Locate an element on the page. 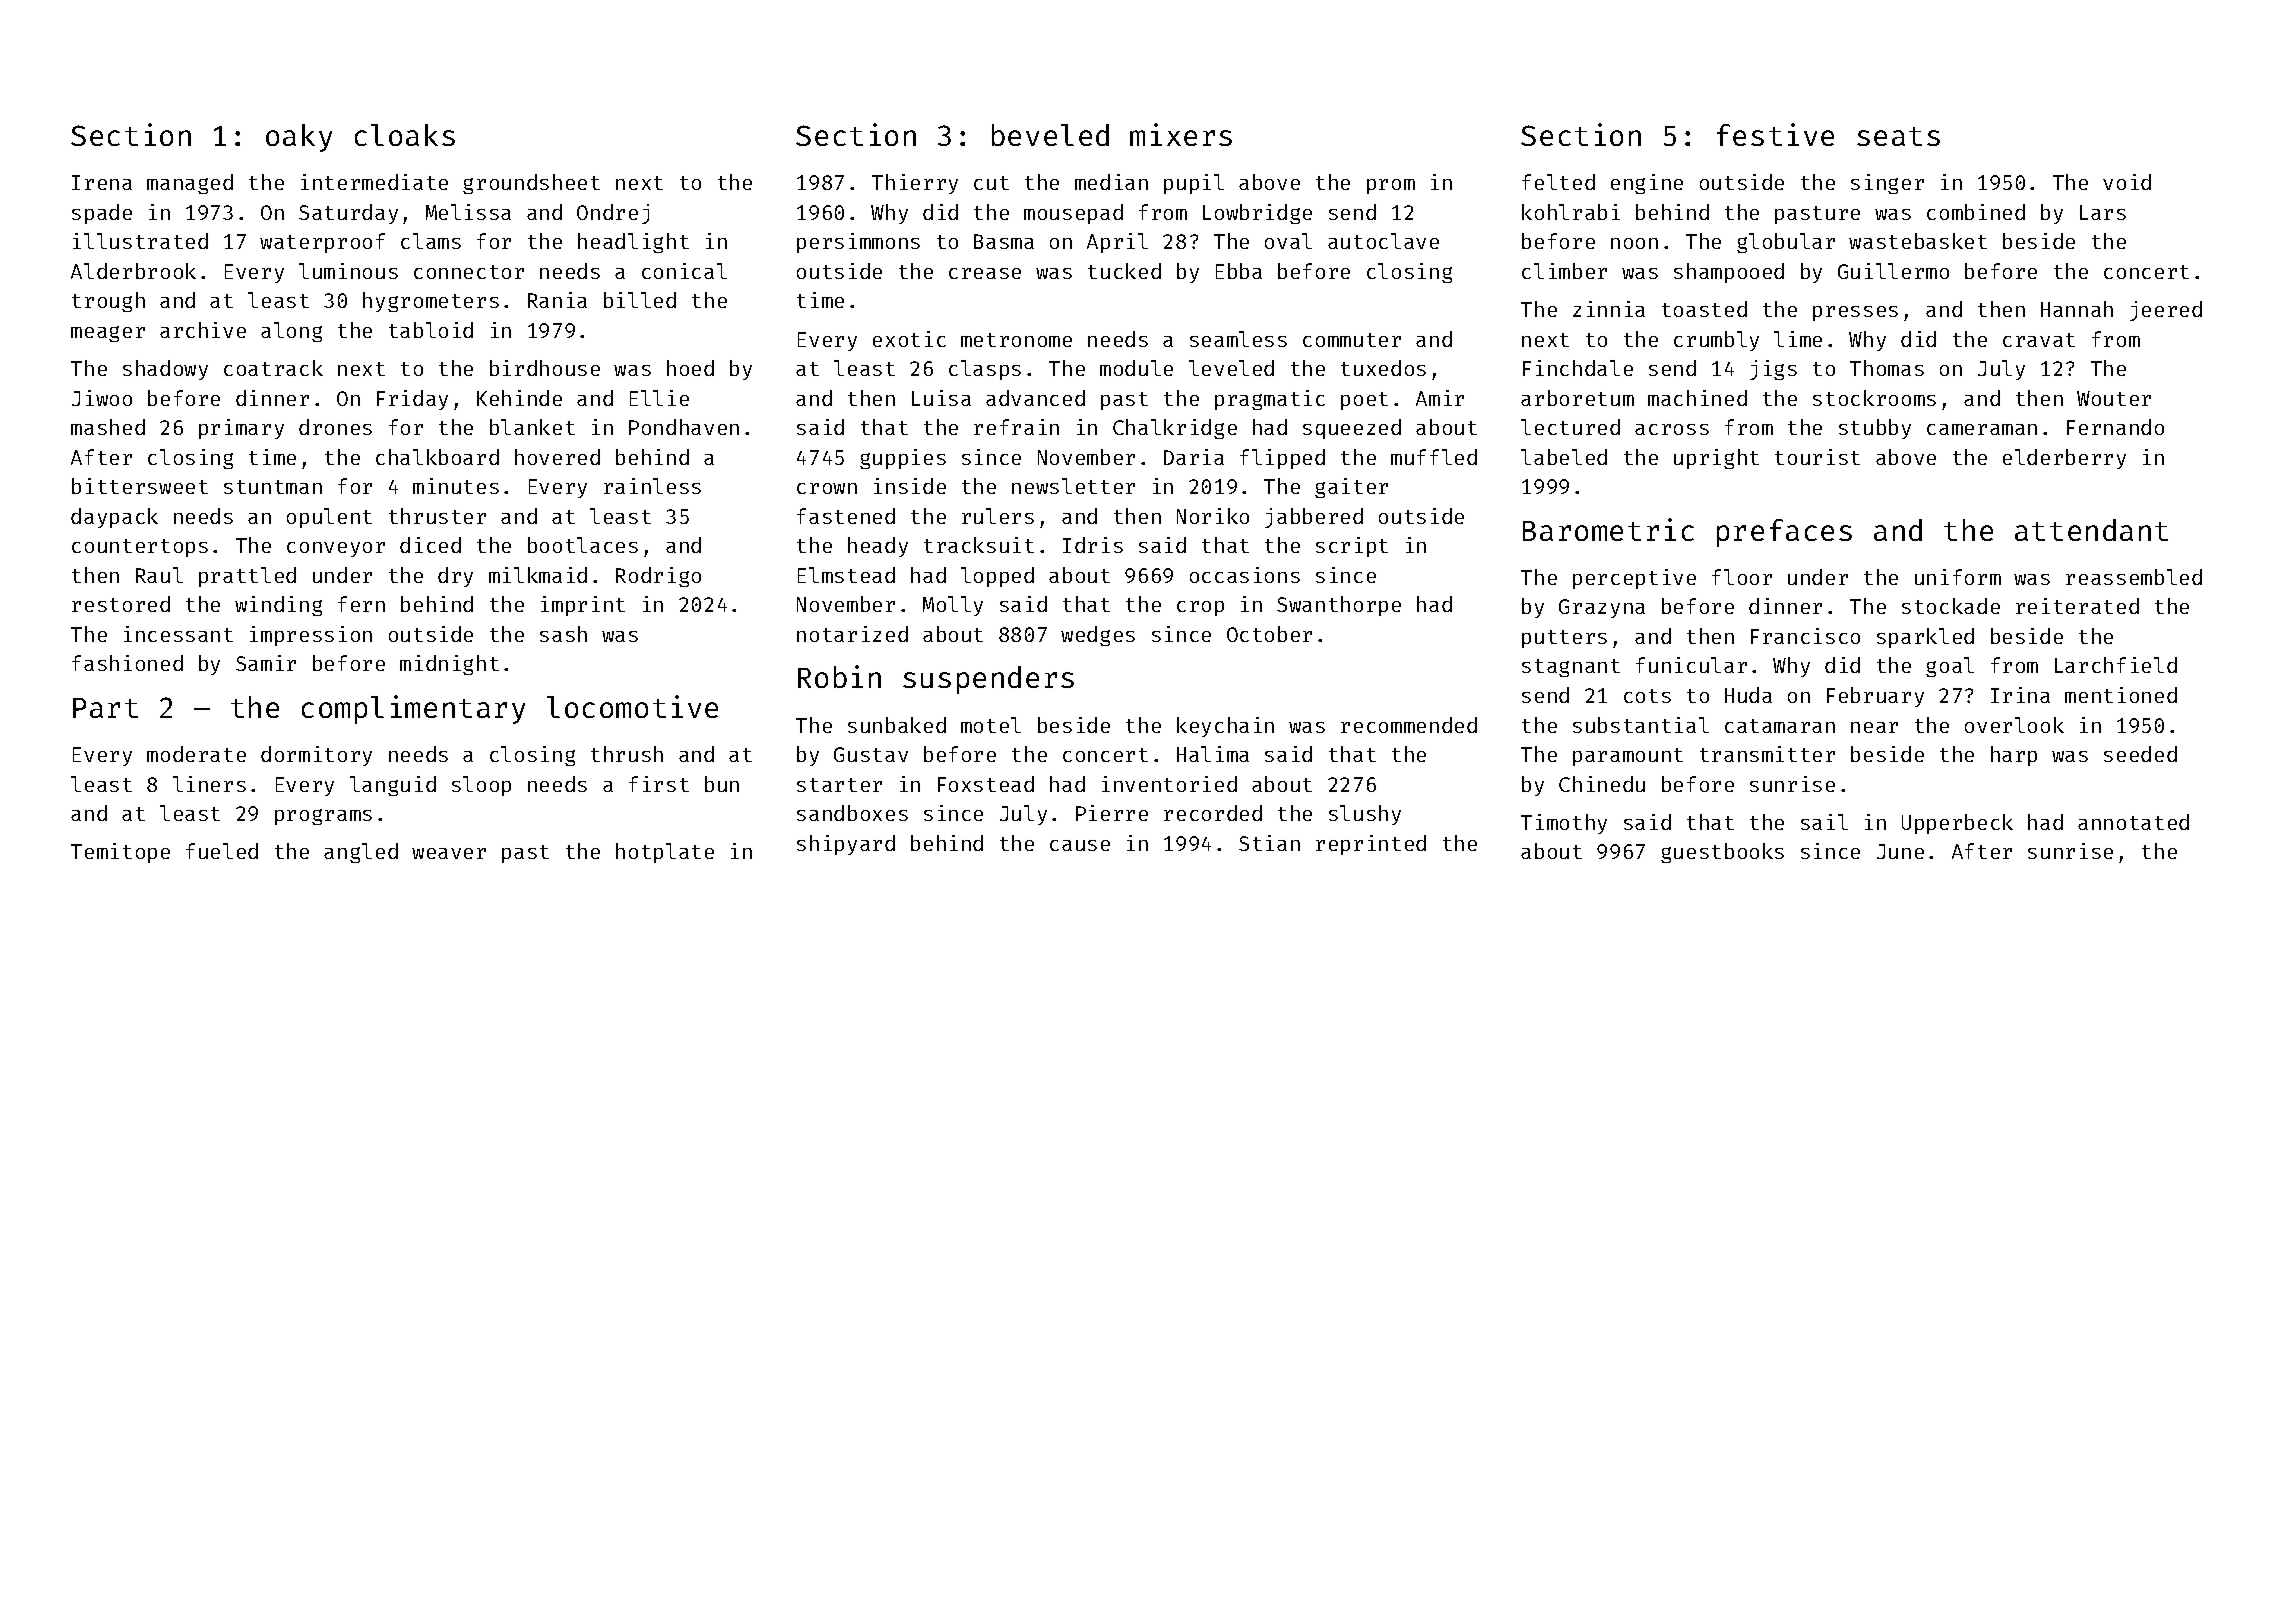  wastebasket is located at coordinates (1918, 241).
